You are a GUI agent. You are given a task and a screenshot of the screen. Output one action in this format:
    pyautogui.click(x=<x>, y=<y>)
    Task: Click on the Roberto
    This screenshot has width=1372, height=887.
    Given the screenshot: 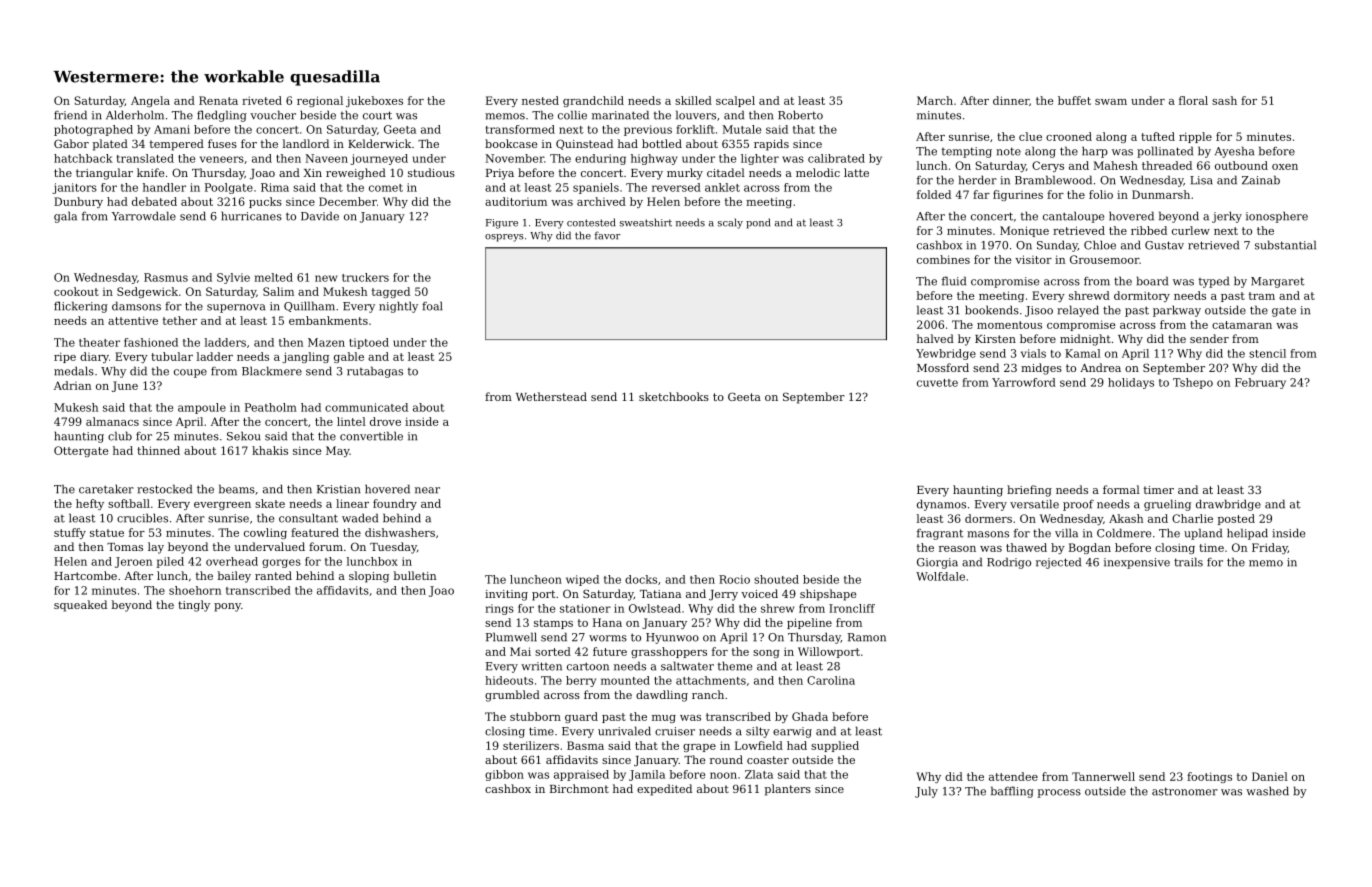 What is the action you would take?
    pyautogui.click(x=800, y=115)
